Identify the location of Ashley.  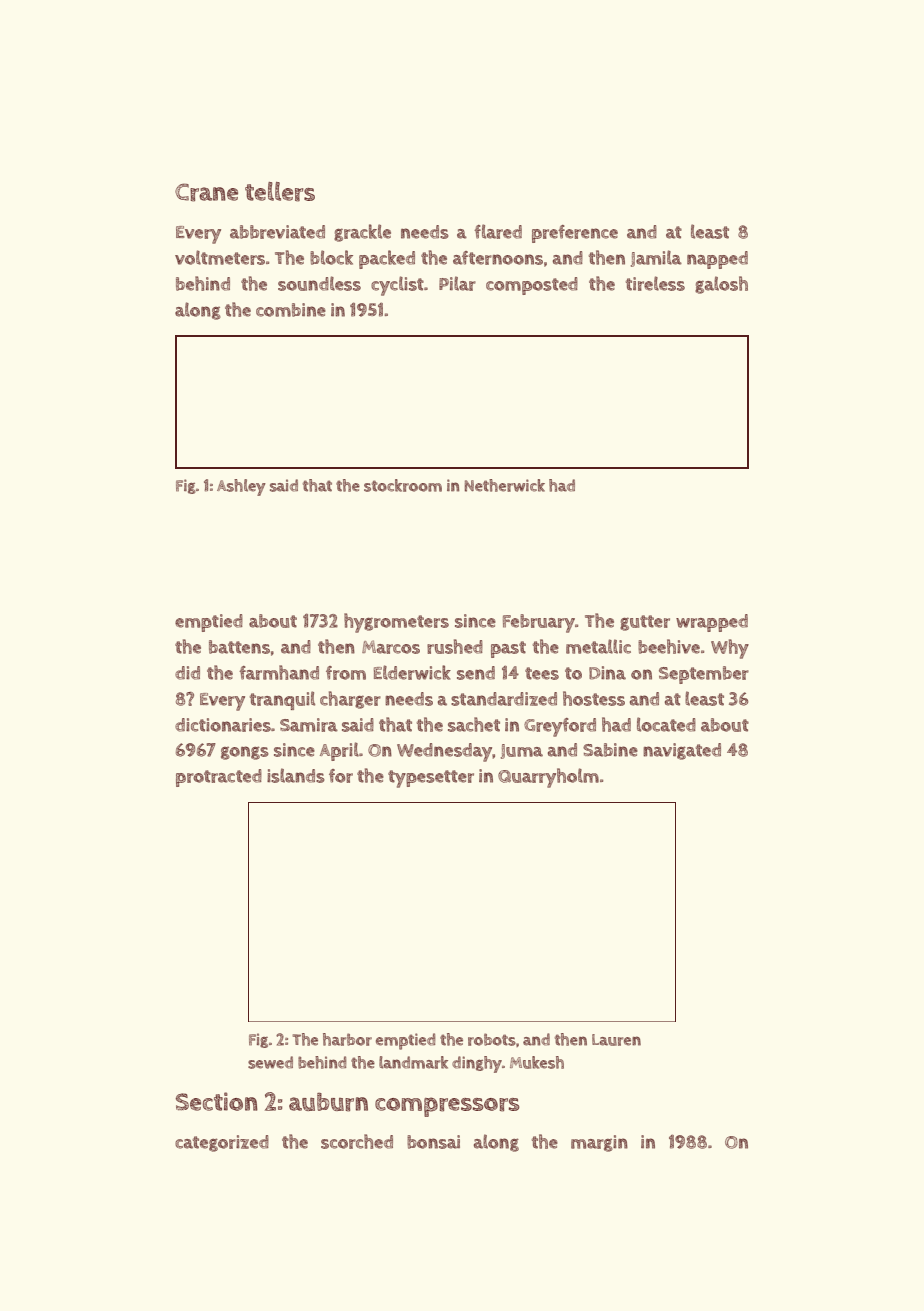
(241, 487).
